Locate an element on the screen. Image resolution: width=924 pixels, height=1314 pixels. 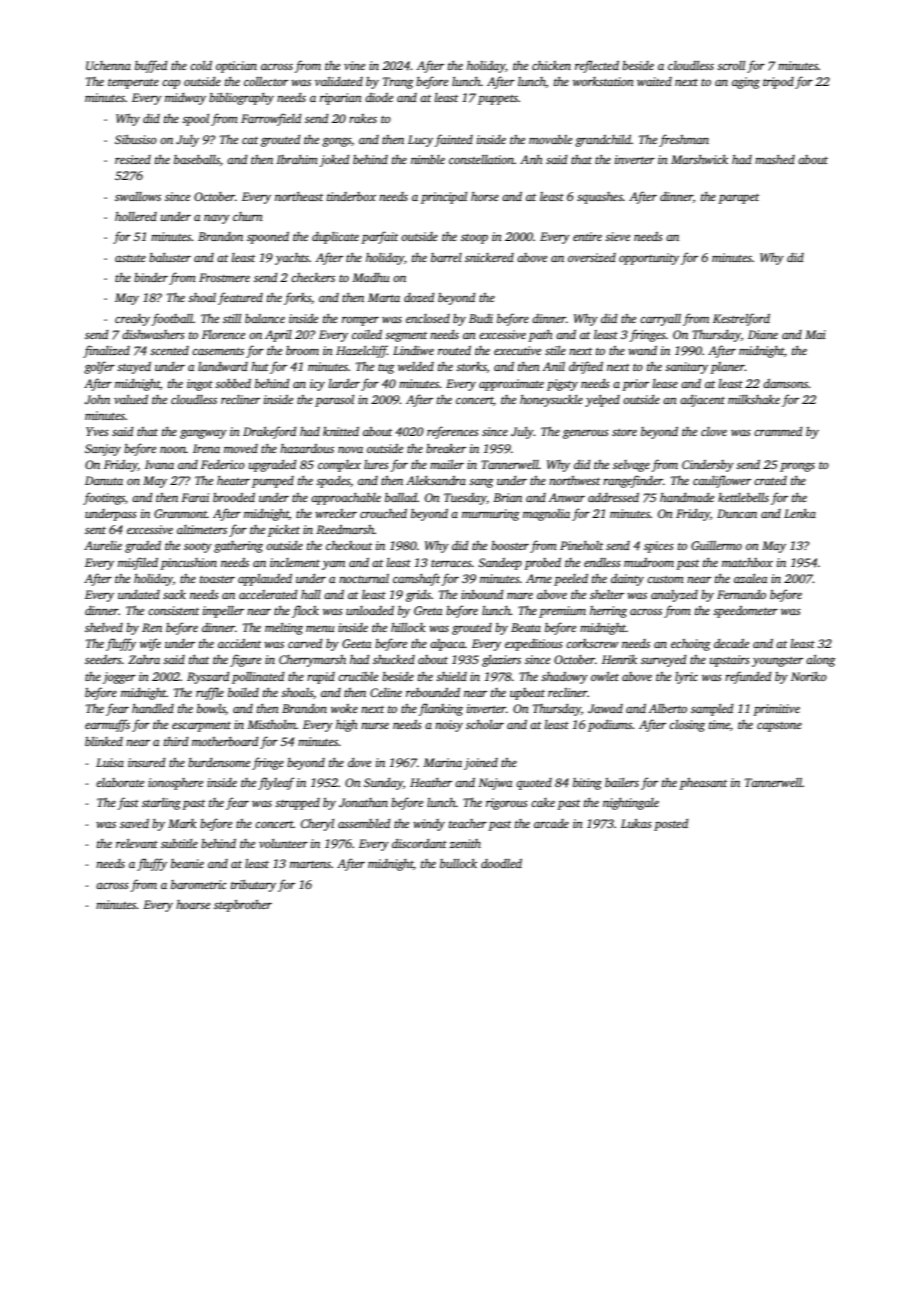
stoop is located at coordinates (474, 239).
